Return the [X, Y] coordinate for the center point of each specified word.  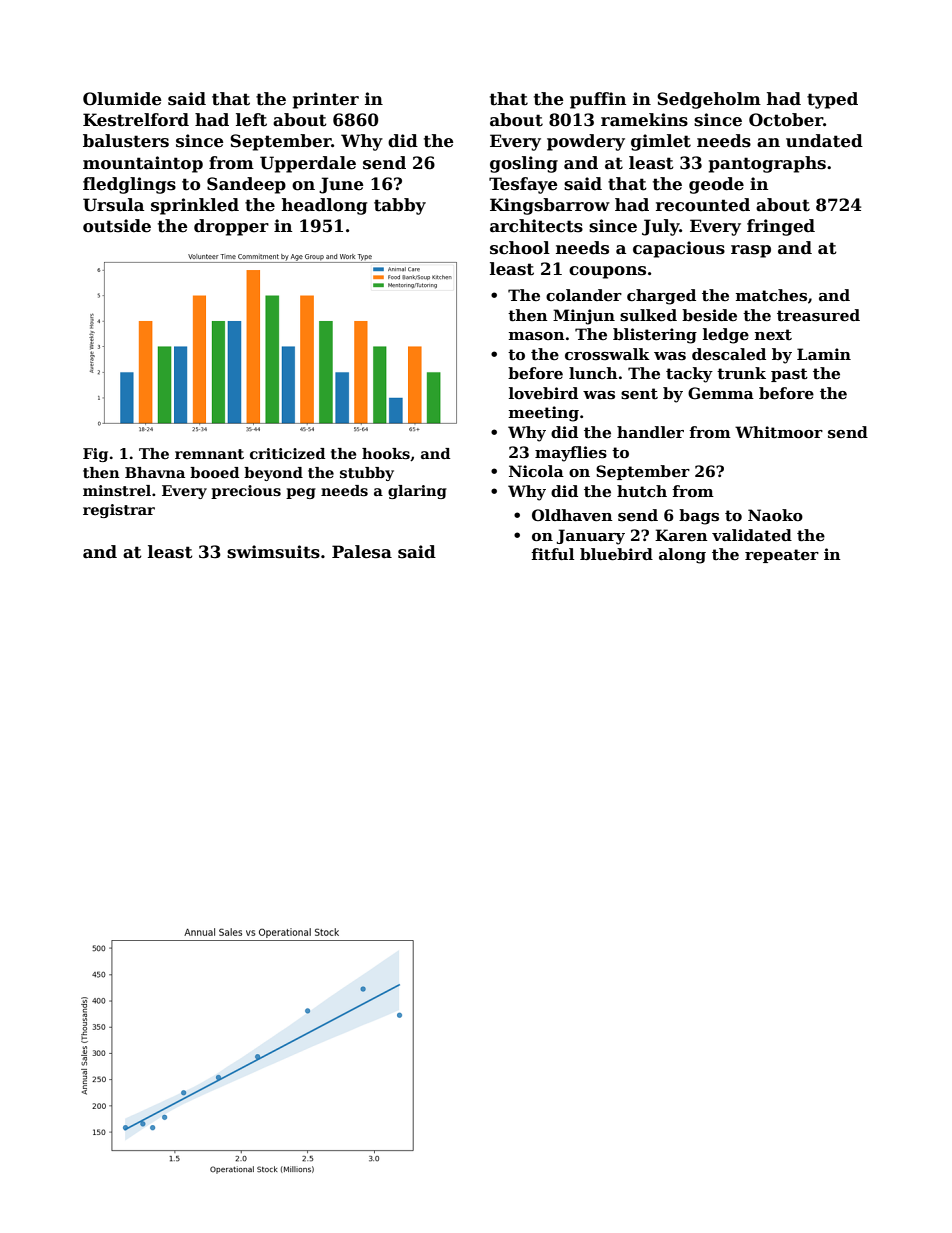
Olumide [122, 99]
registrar [119, 511]
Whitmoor [779, 432]
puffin [598, 100]
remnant [209, 454]
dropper [231, 227]
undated [824, 141]
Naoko [775, 515]
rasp [751, 251]
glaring [417, 492]
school [520, 248]
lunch [593, 373]
